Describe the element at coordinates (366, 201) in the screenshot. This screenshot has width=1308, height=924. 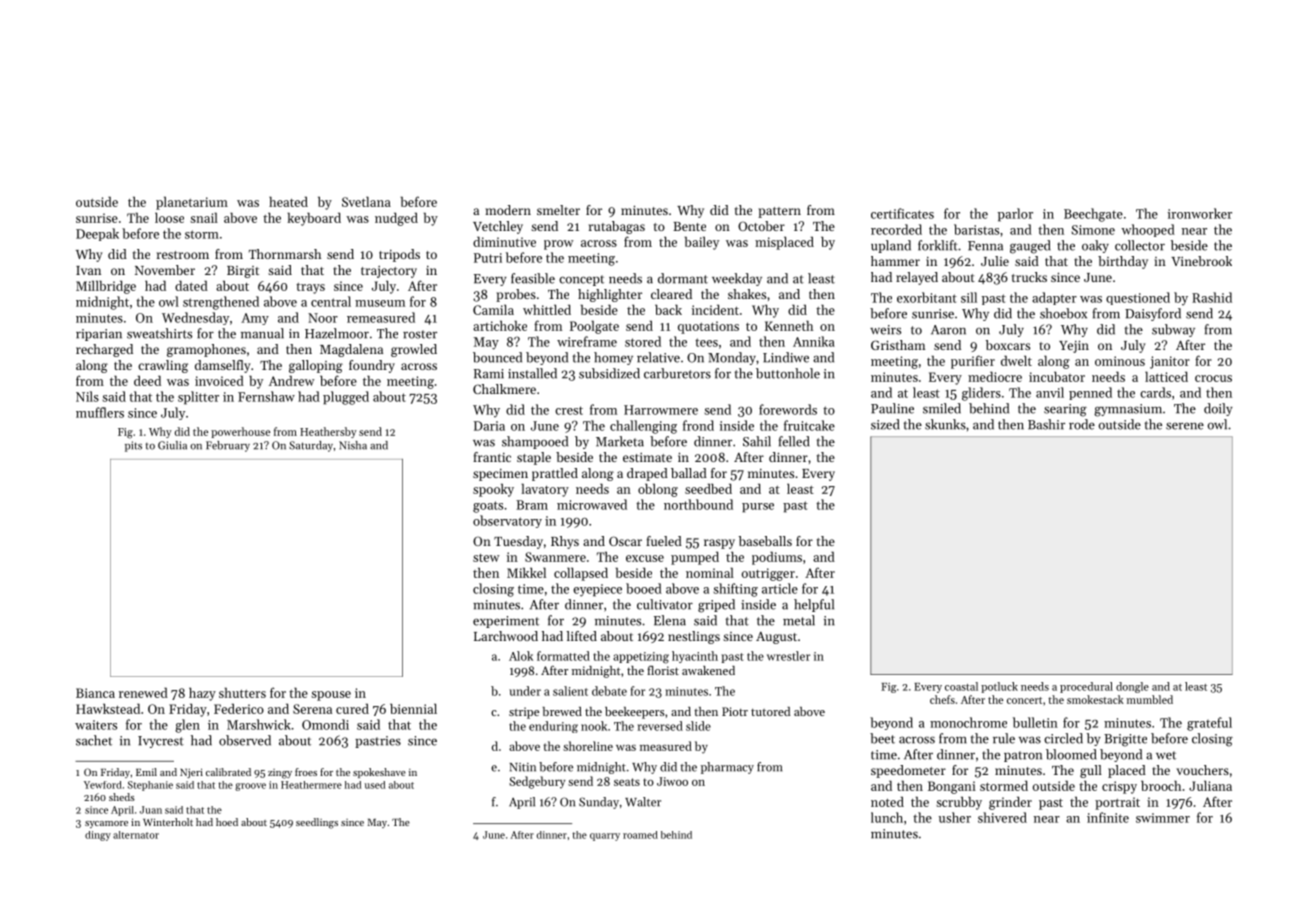
I see `Svetlana` at that location.
